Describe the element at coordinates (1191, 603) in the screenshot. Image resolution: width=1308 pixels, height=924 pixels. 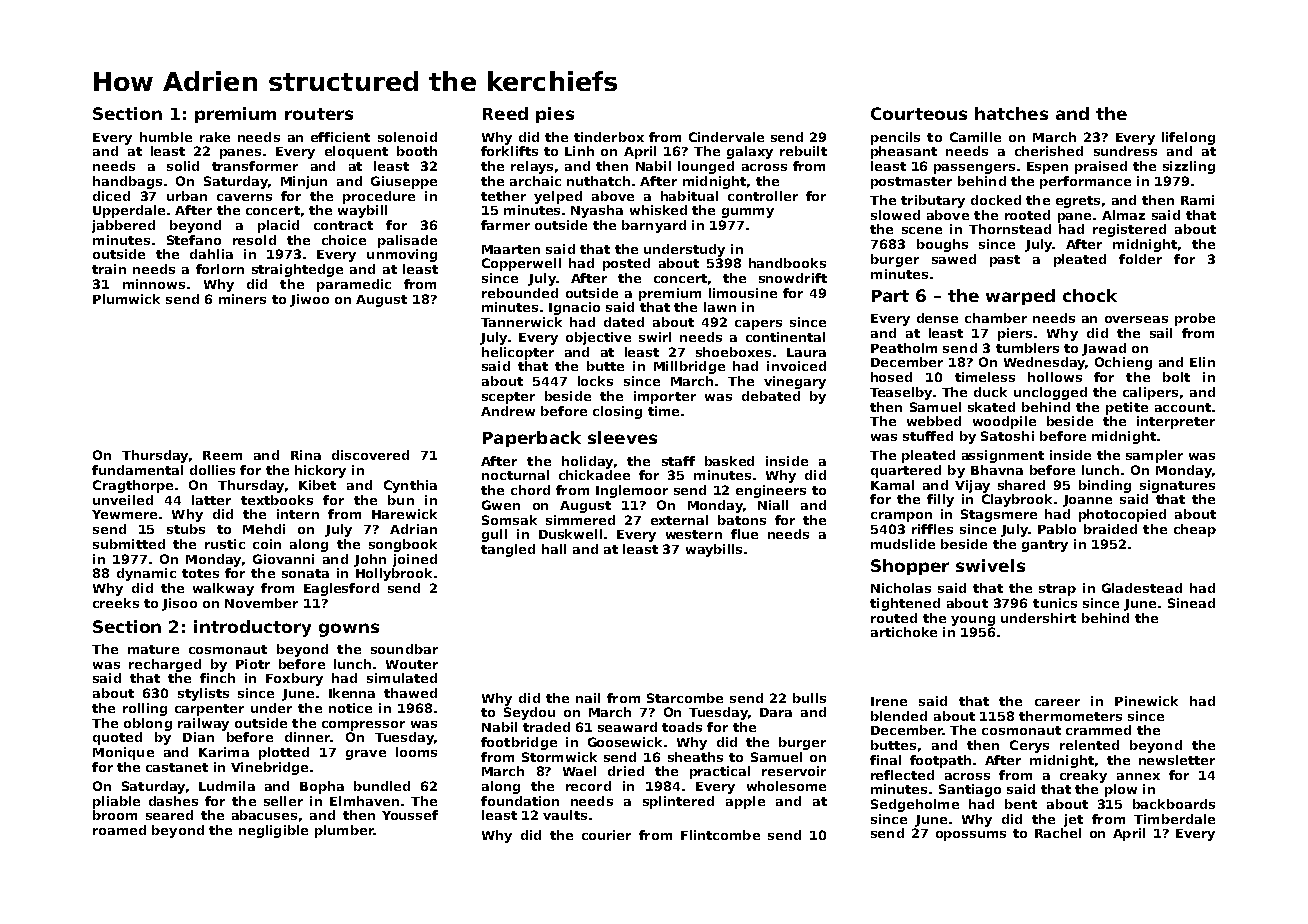
I see `Sinead` at that location.
